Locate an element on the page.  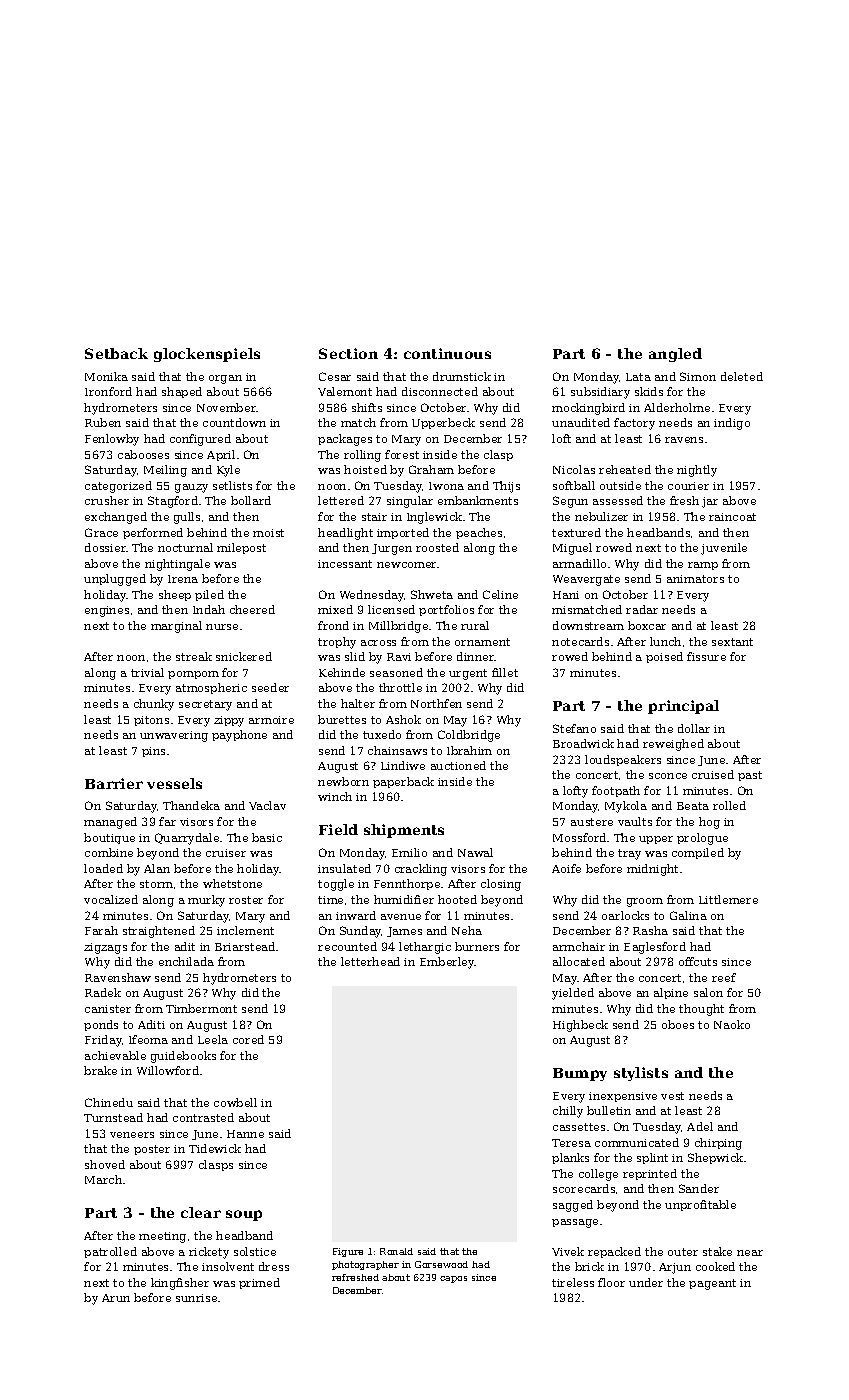
clear is located at coordinates (201, 1212).
